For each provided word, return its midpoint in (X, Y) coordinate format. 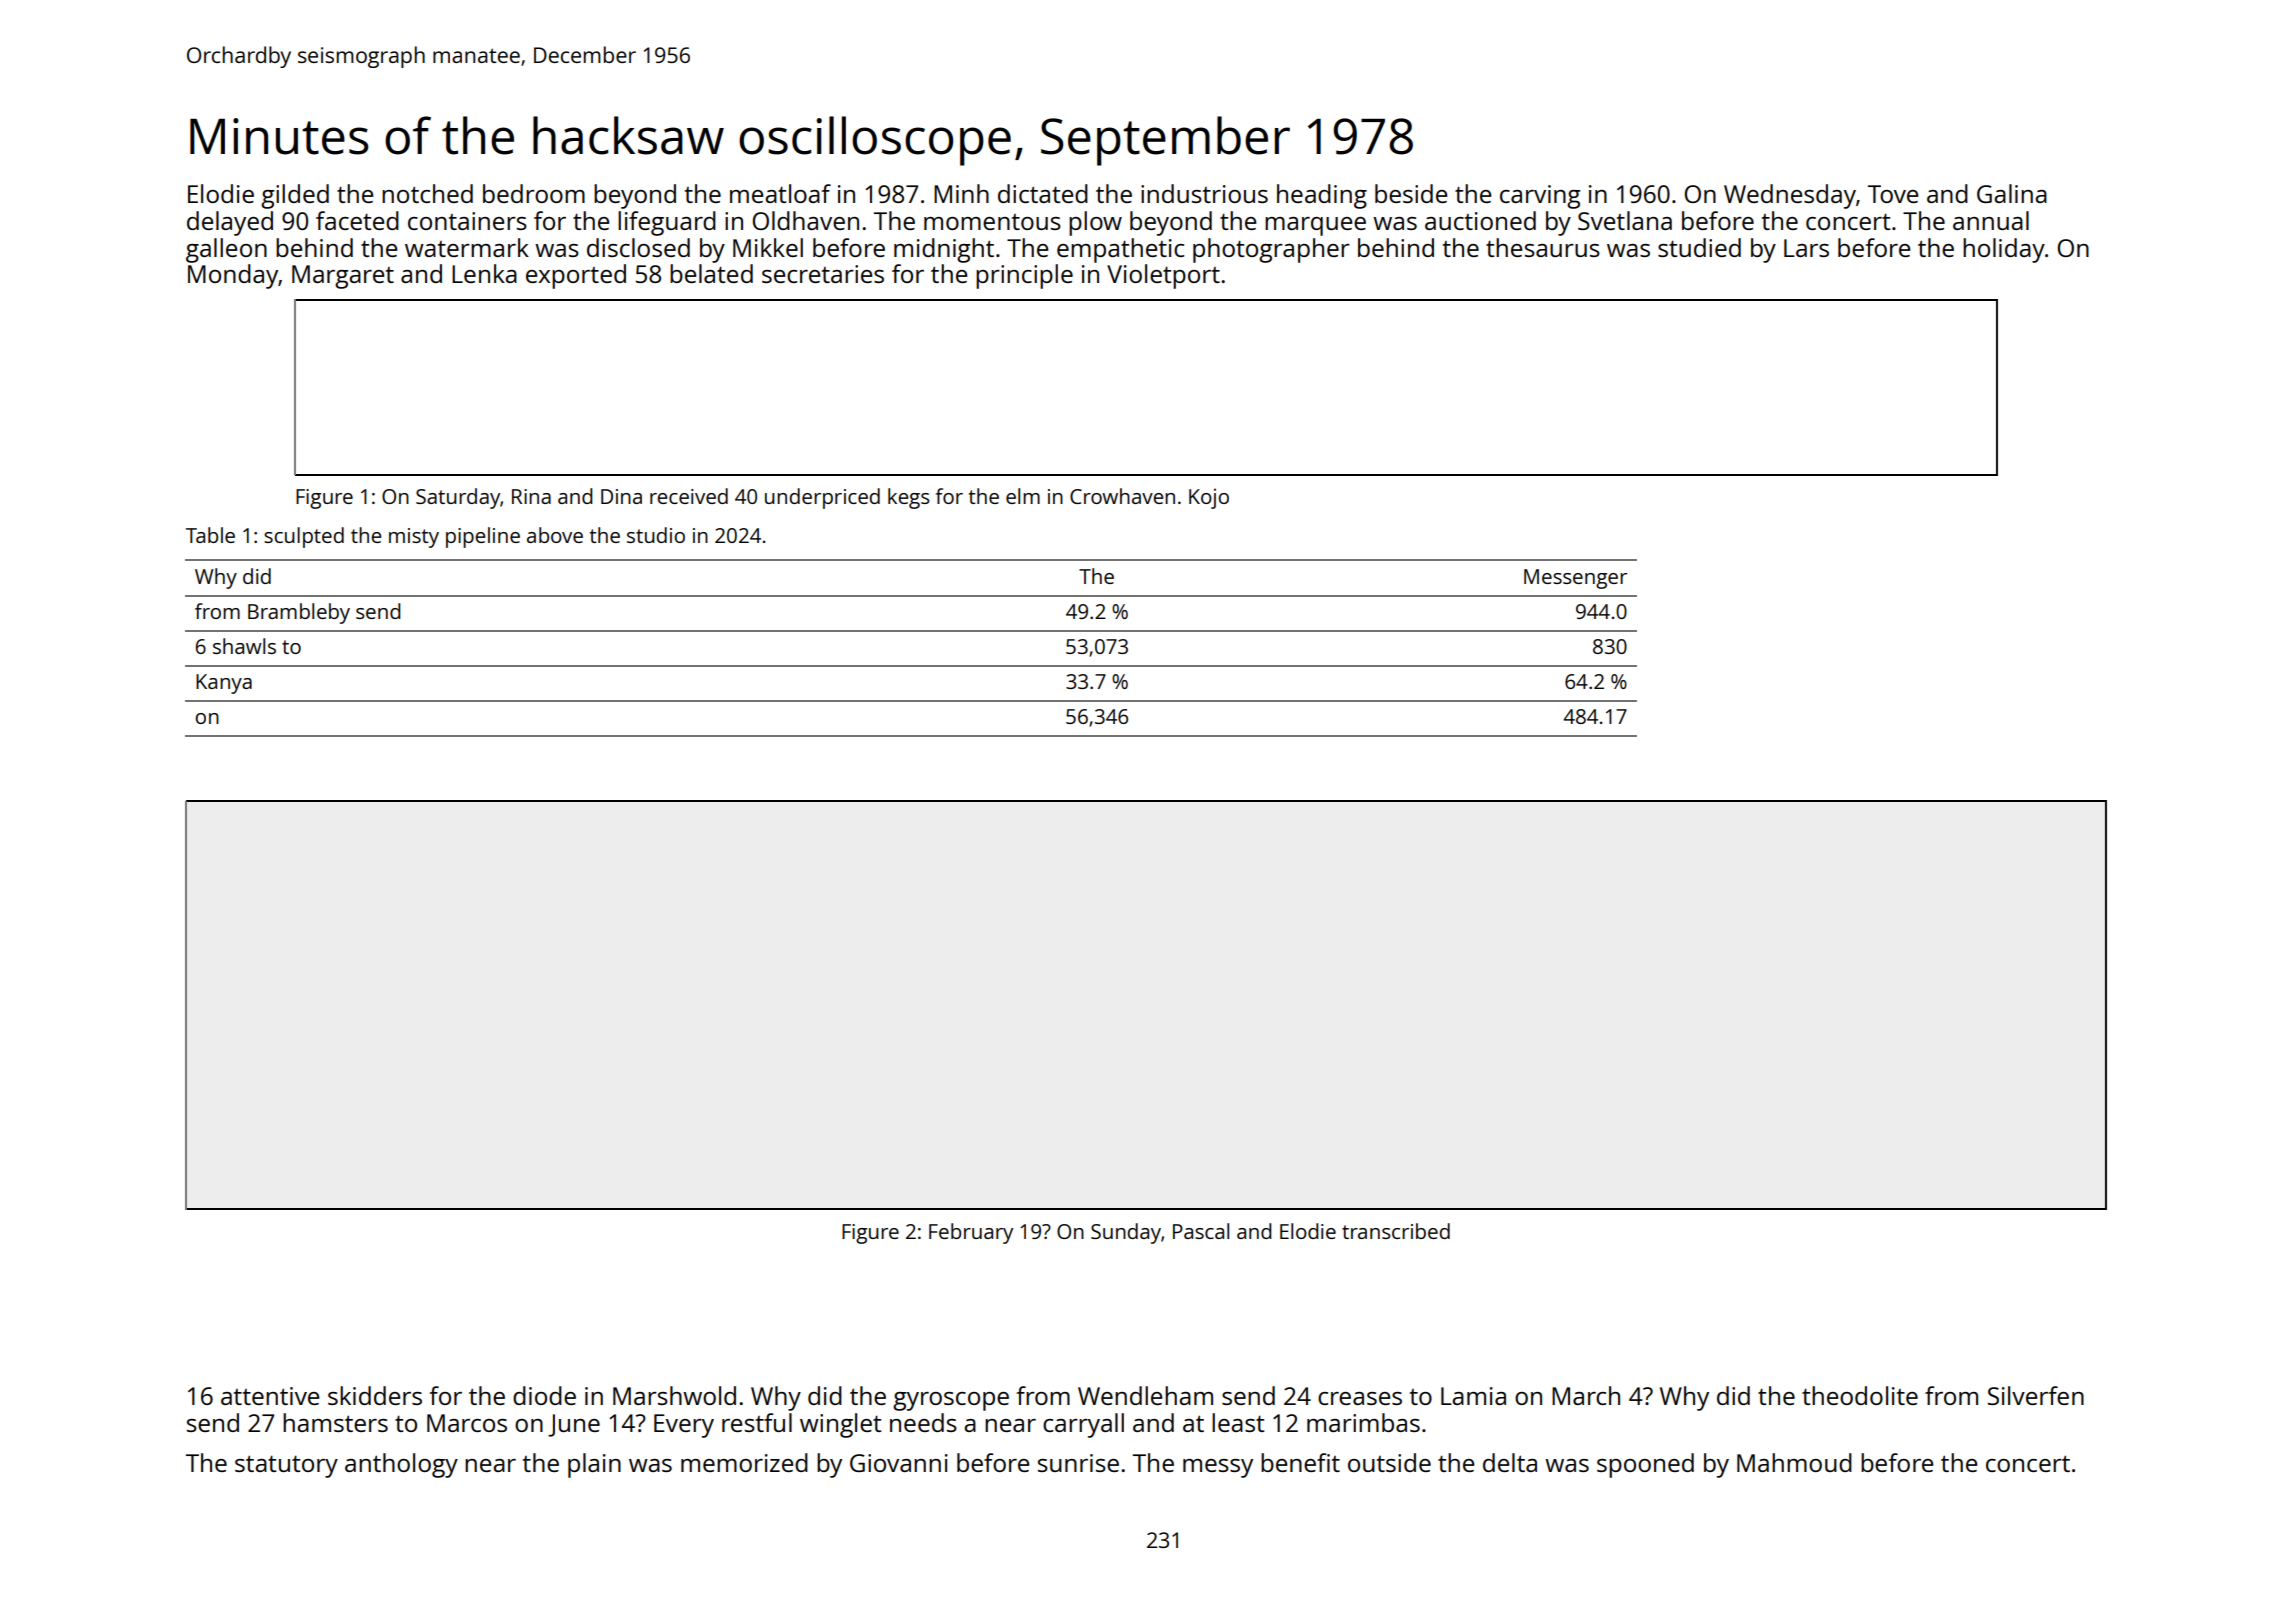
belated (711, 273)
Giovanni (899, 1463)
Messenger (1575, 579)
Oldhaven (806, 220)
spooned (1645, 1465)
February (971, 1233)
